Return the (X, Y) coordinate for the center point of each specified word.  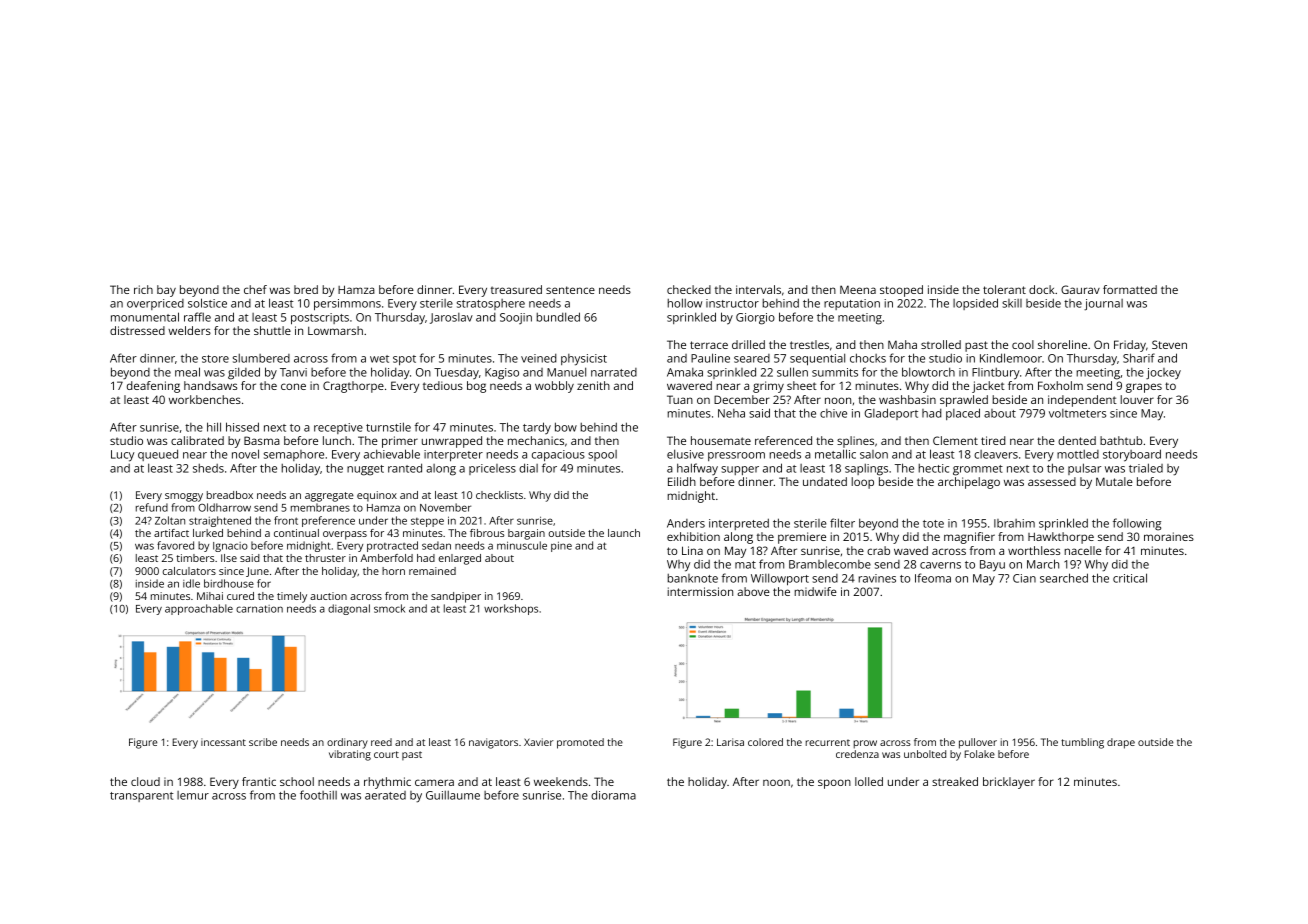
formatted (1130, 289)
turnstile (388, 427)
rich (143, 289)
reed (381, 742)
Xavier (538, 742)
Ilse (229, 558)
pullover (978, 743)
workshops (511, 609)
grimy (768, 387)
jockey (1163, 374)
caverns (940, 565)
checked (689, 289)
